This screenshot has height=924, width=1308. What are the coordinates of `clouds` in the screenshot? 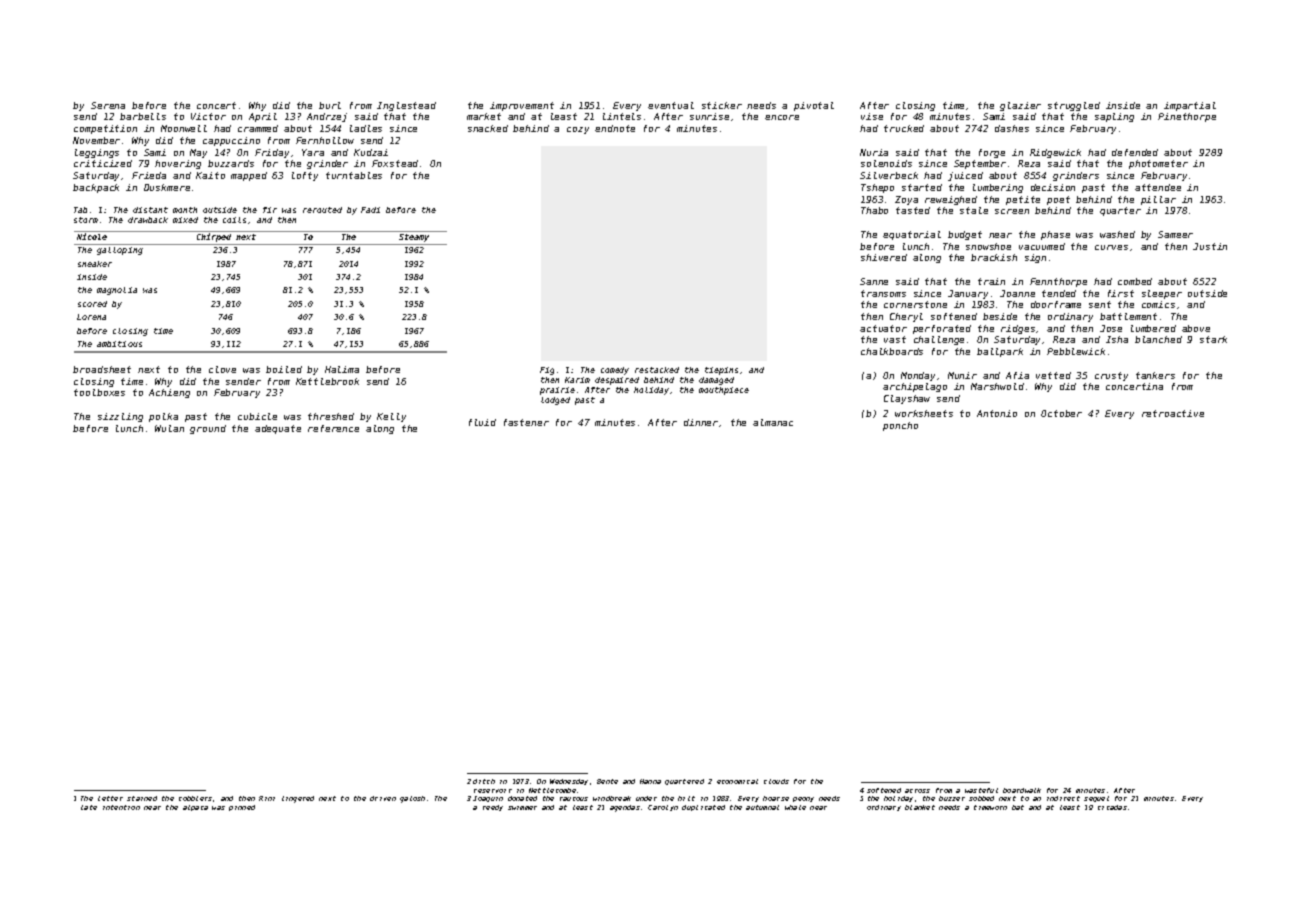 It's located at (776, 781).
